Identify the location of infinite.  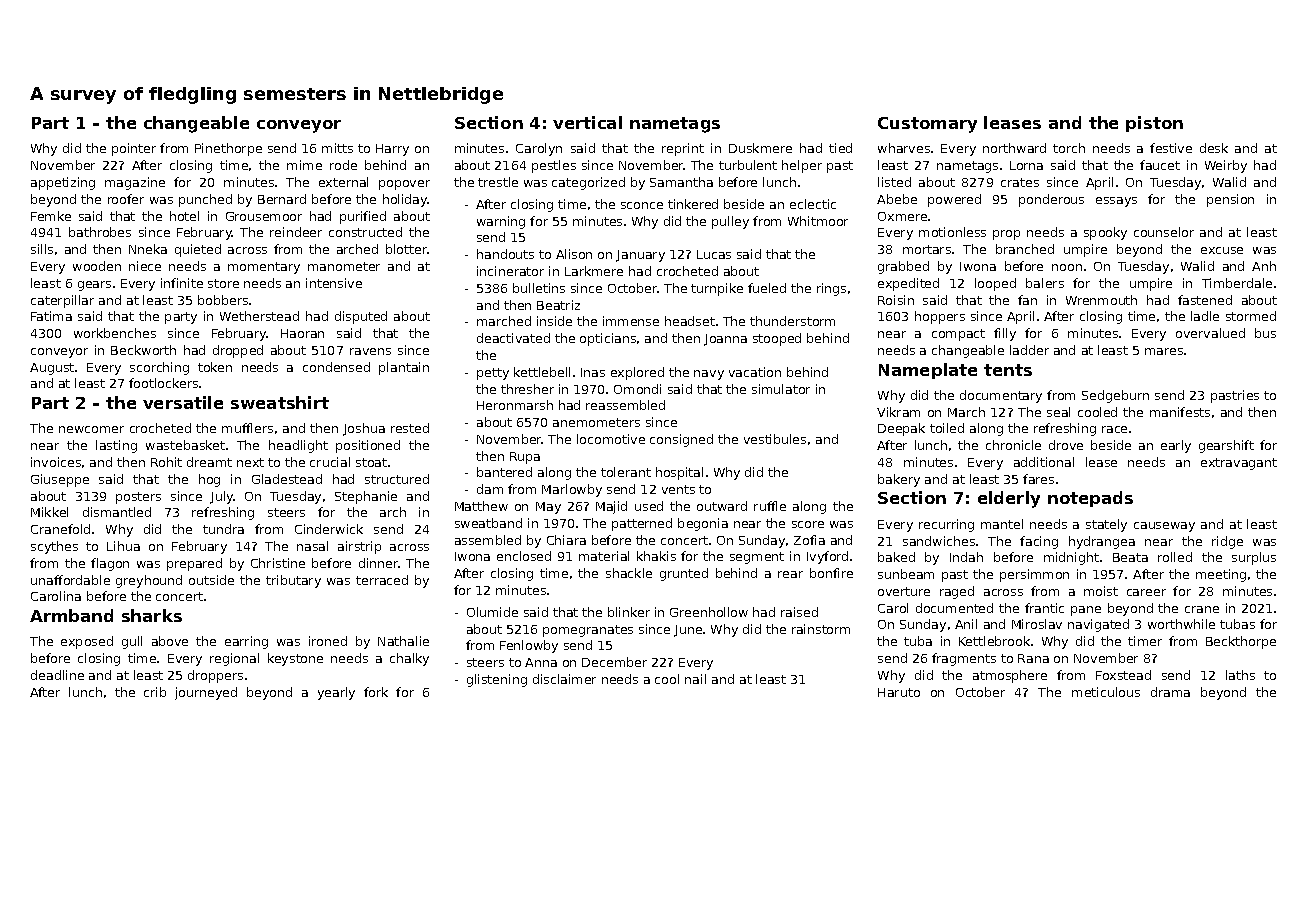
(182, 283).
